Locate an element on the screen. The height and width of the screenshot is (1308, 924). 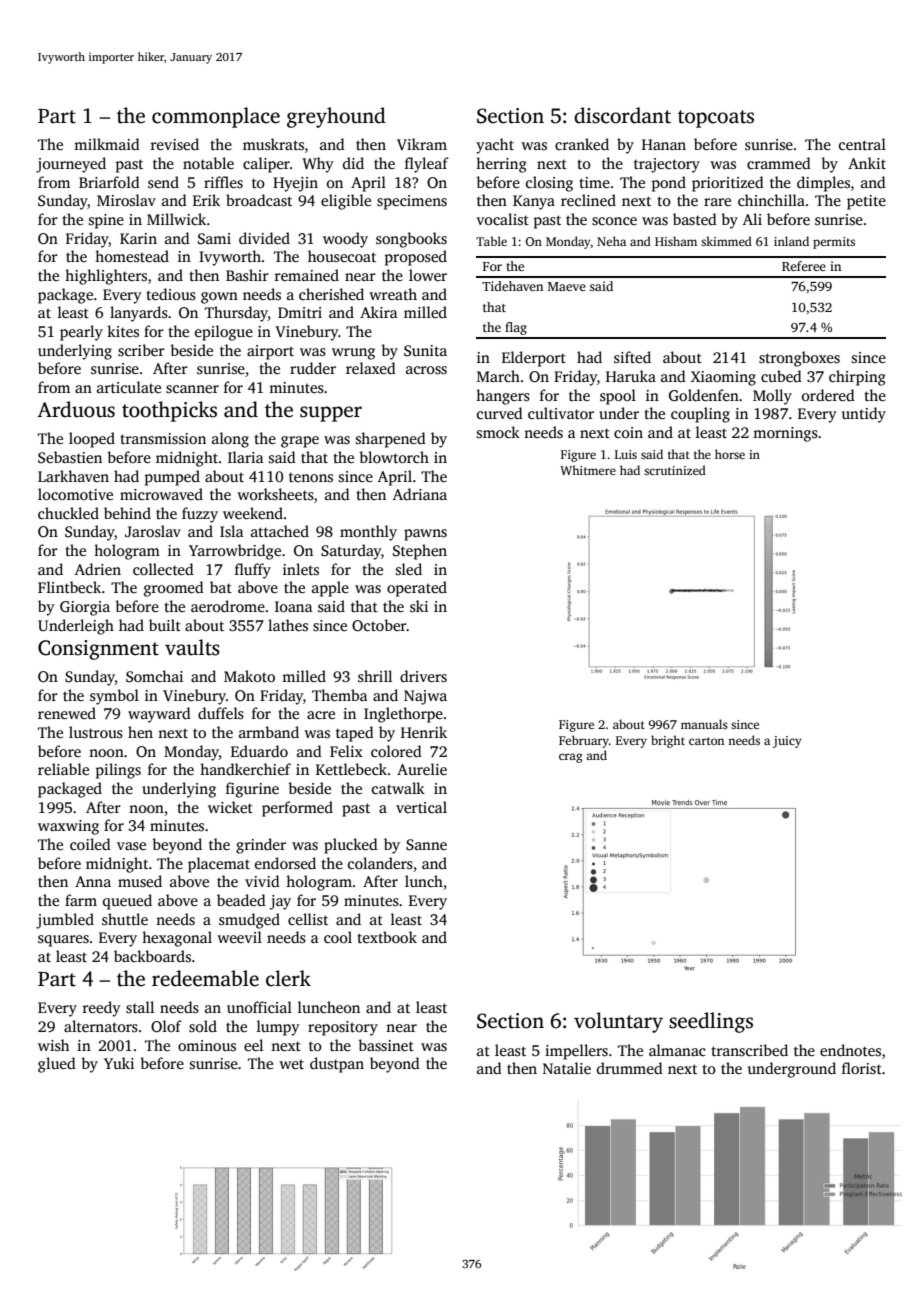
Yuki is located at coordinates (119, 1063).
